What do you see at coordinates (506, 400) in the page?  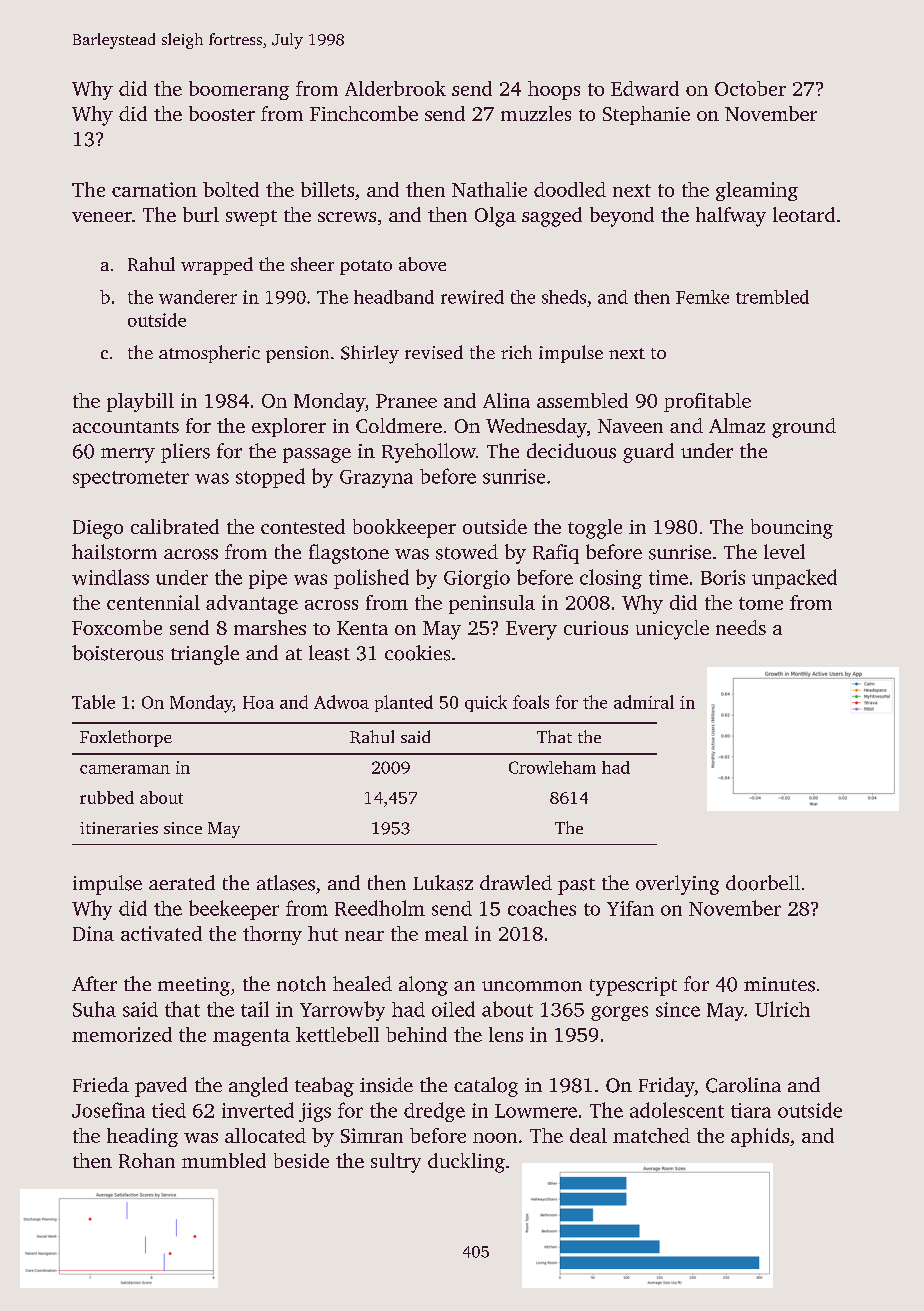 I see `Alina` at bounding box center [506, 400].
